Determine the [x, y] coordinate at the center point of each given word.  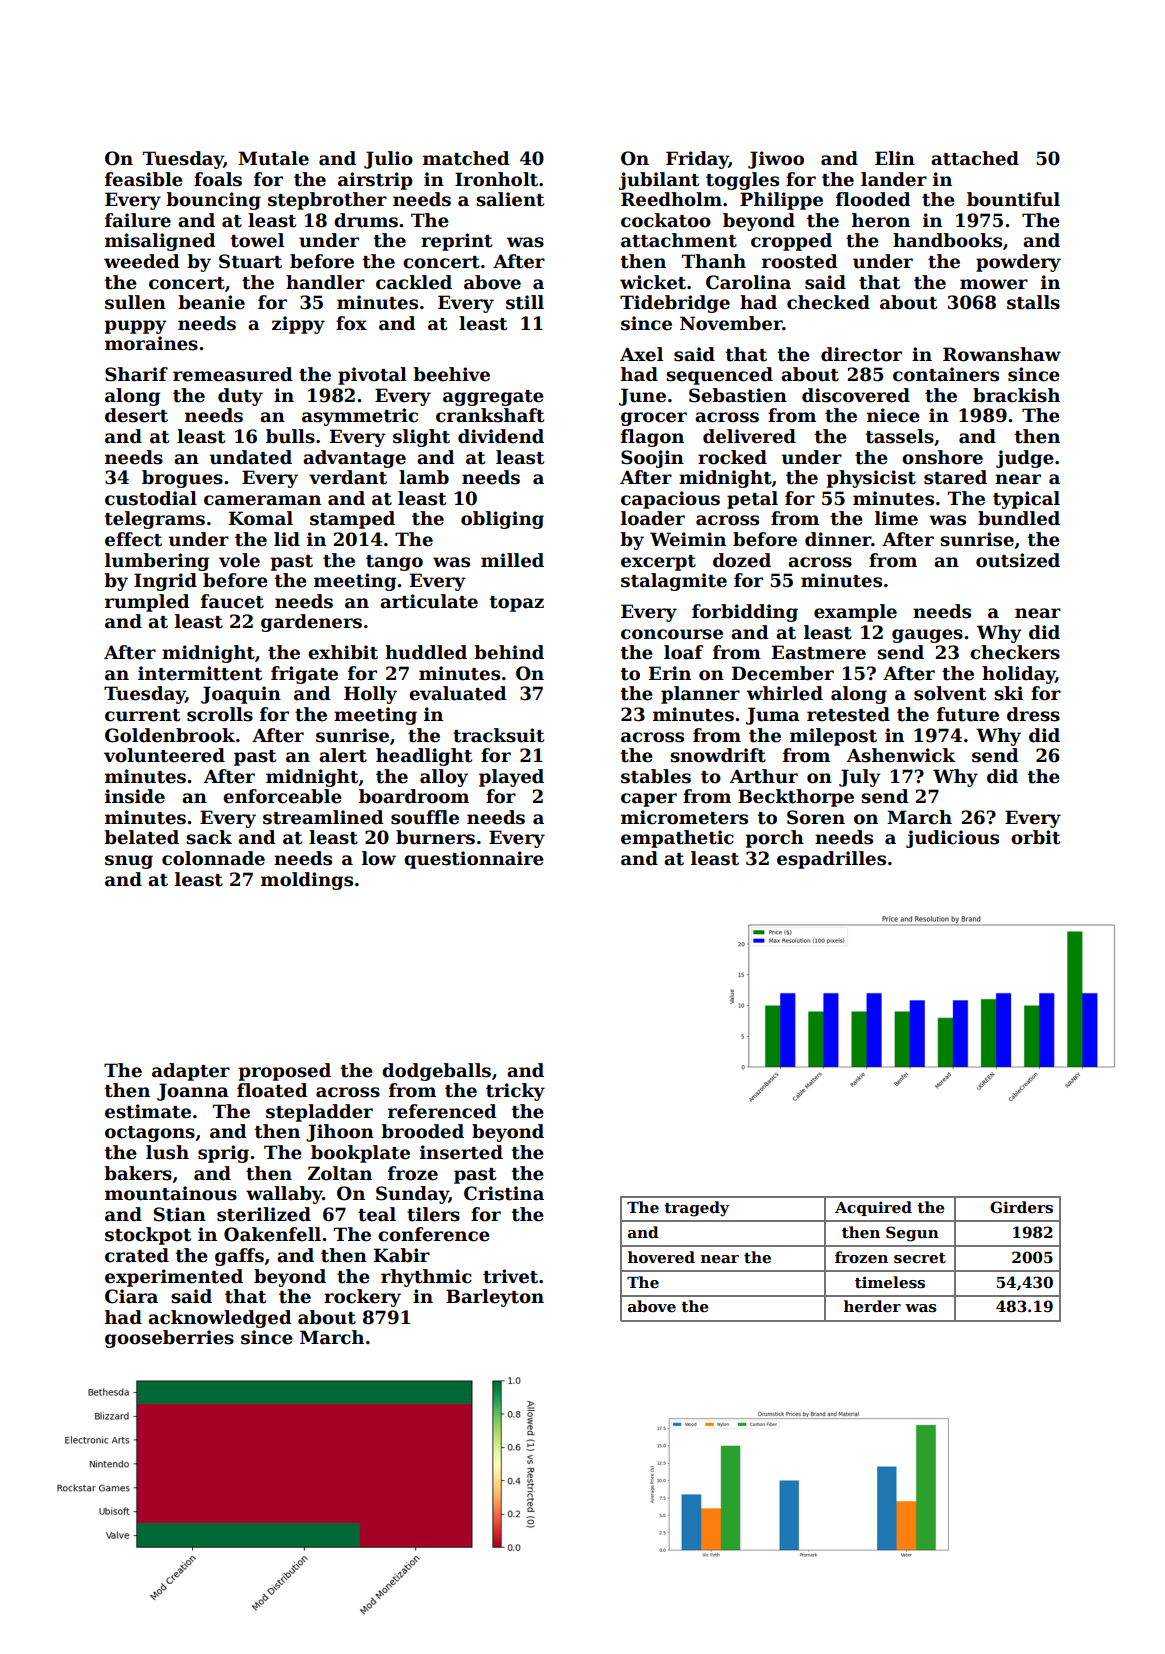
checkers [1015, 652]
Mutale [273, 158]
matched [466, 158]
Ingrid [165, 582]
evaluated [458, 693]
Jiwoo [776, 160]
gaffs [239, 1257]
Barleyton [495, 1298]
